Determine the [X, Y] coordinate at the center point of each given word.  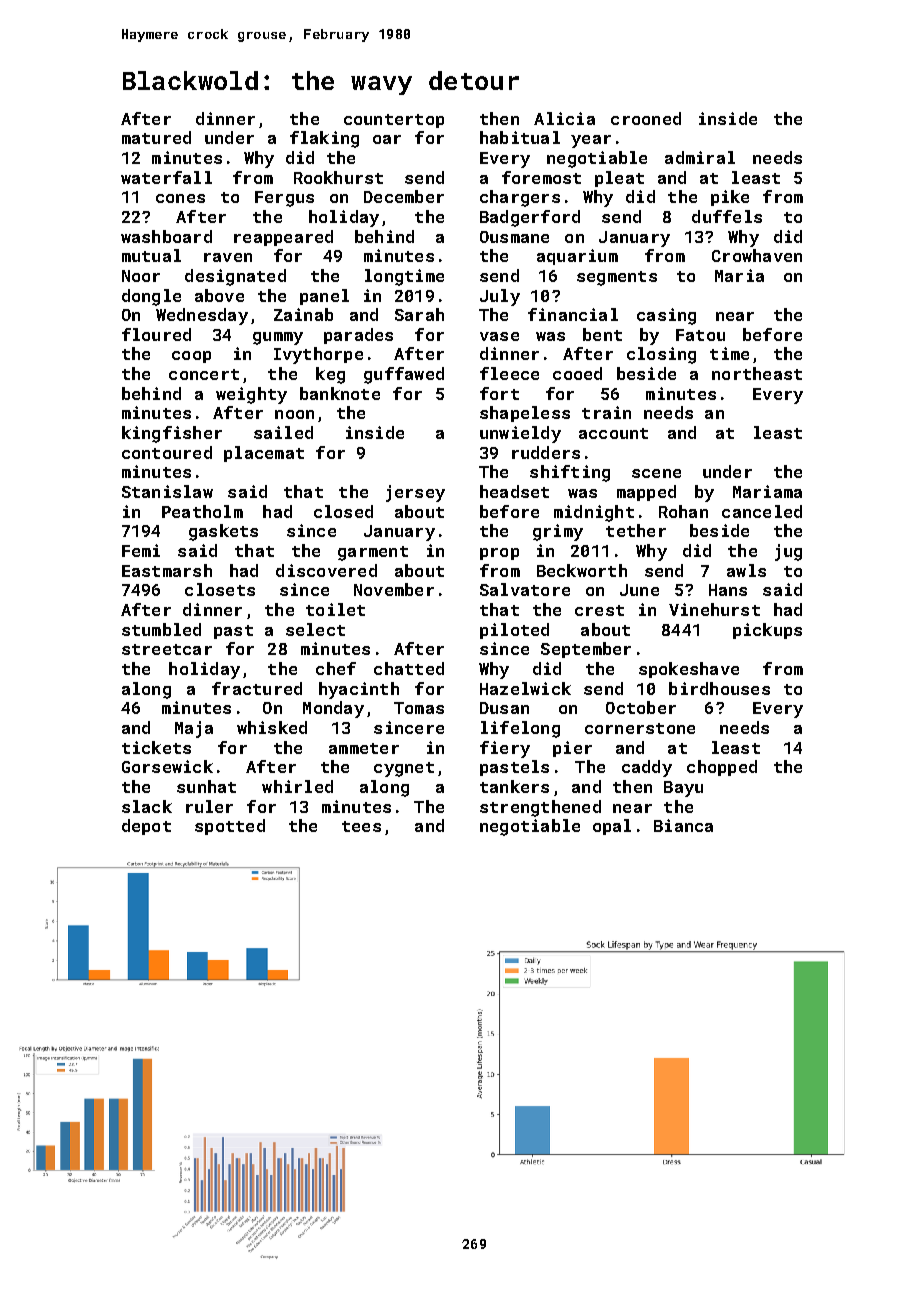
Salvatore [525, 589]
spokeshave [689, 670]
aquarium [577, 257]
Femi [141, 550]
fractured [257, 688]
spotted [230, 827]
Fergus [284, 199]
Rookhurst [338, 177]
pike [730, 198]
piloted [514, 631]
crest [599, 610]
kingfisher [172, 434]
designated [235, 277]
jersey [415, 493]
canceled [762, 511]
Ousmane [514, 237]
